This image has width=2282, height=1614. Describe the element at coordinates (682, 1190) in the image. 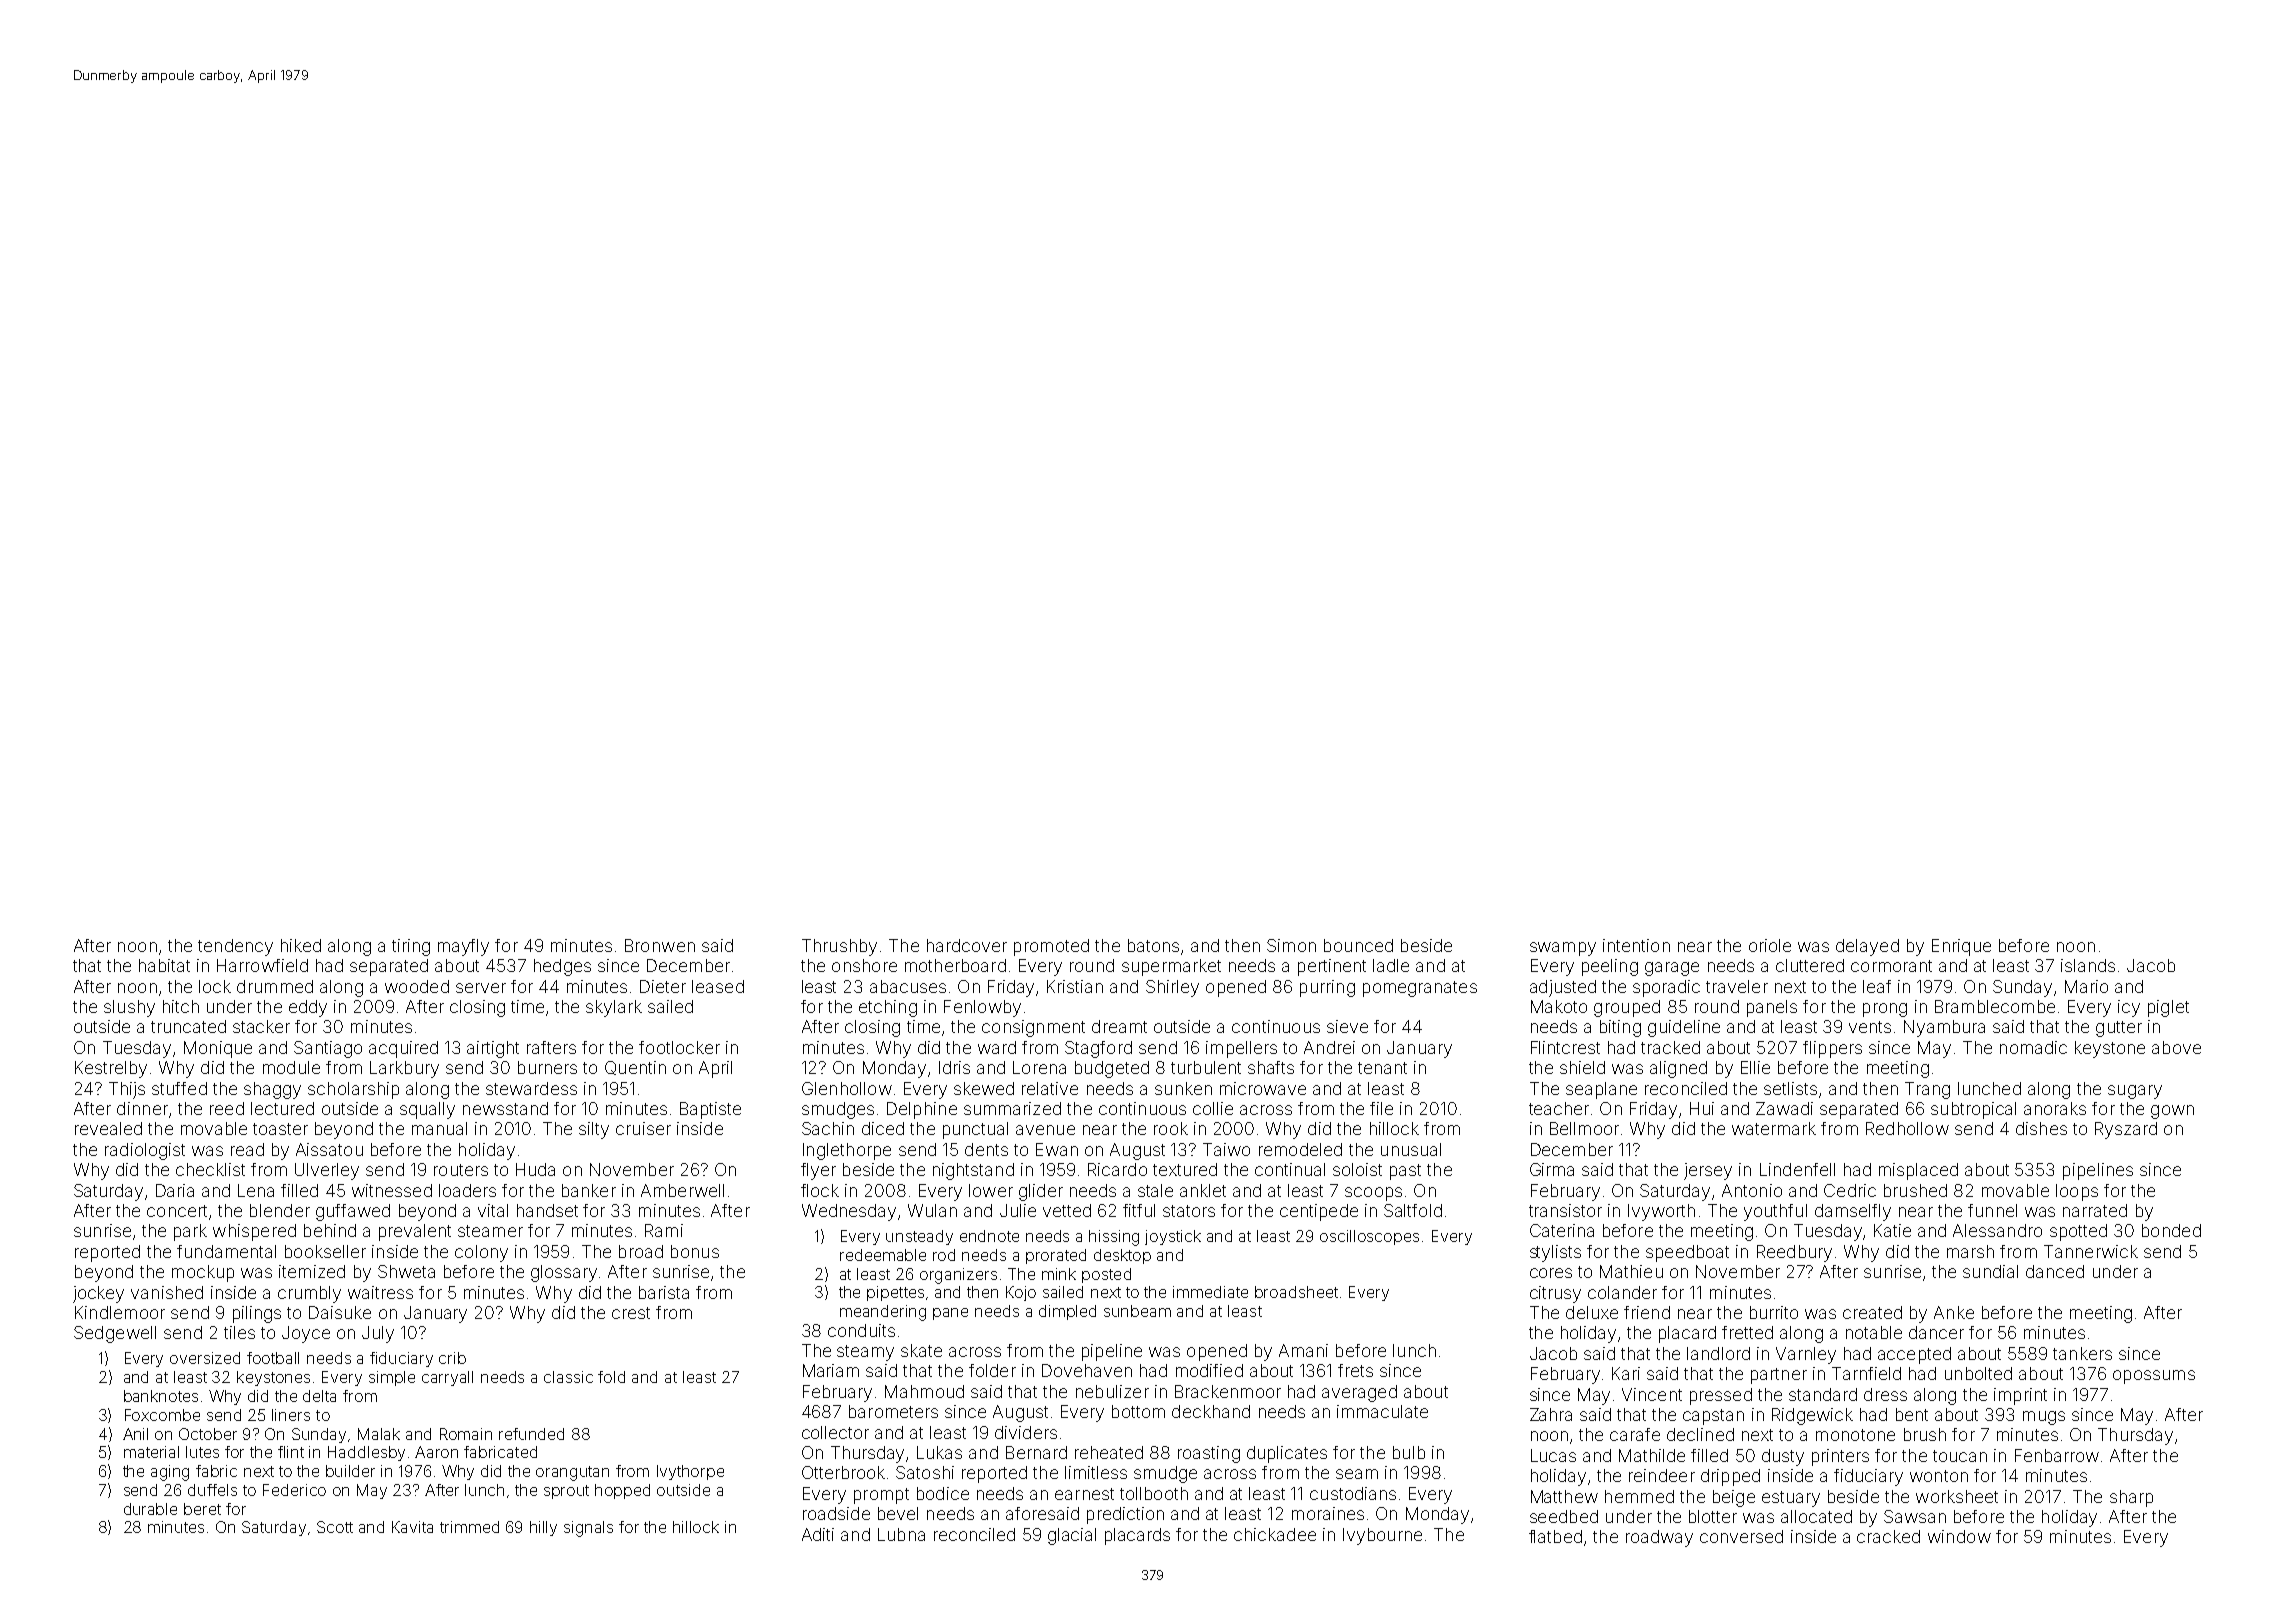

I see `Amberwell` at that location.
